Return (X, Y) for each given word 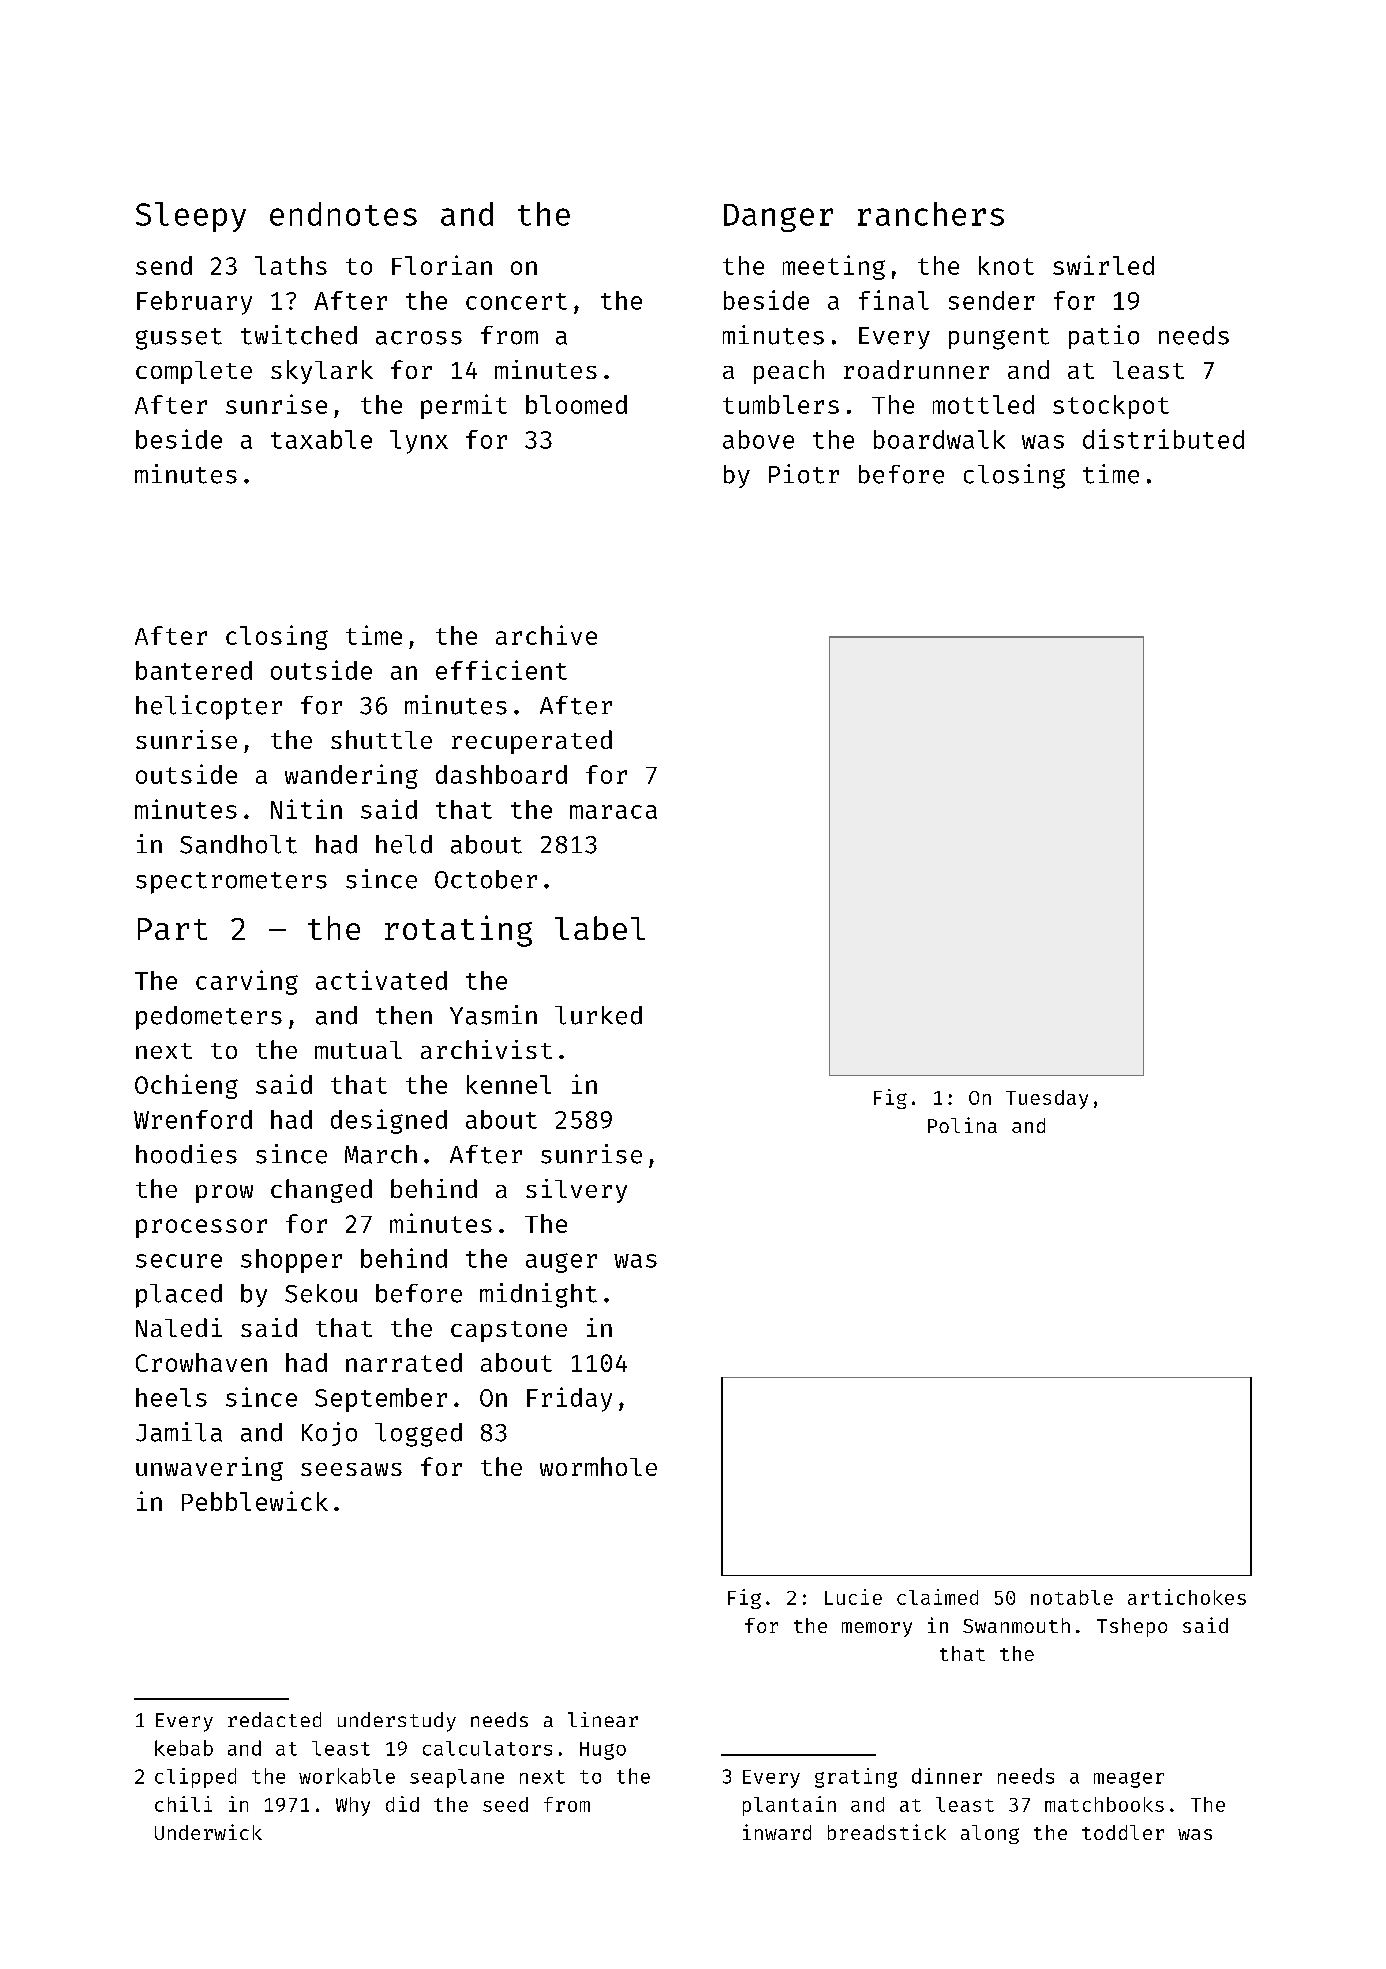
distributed (1163, 439)
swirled (1103, 265)
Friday (569, 1399)
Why (353, 1806)
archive (546, 635)
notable (1072, 1597)
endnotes (343, 214)
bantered (194, 670)
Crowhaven (201, 1362)
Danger (778, 218)
